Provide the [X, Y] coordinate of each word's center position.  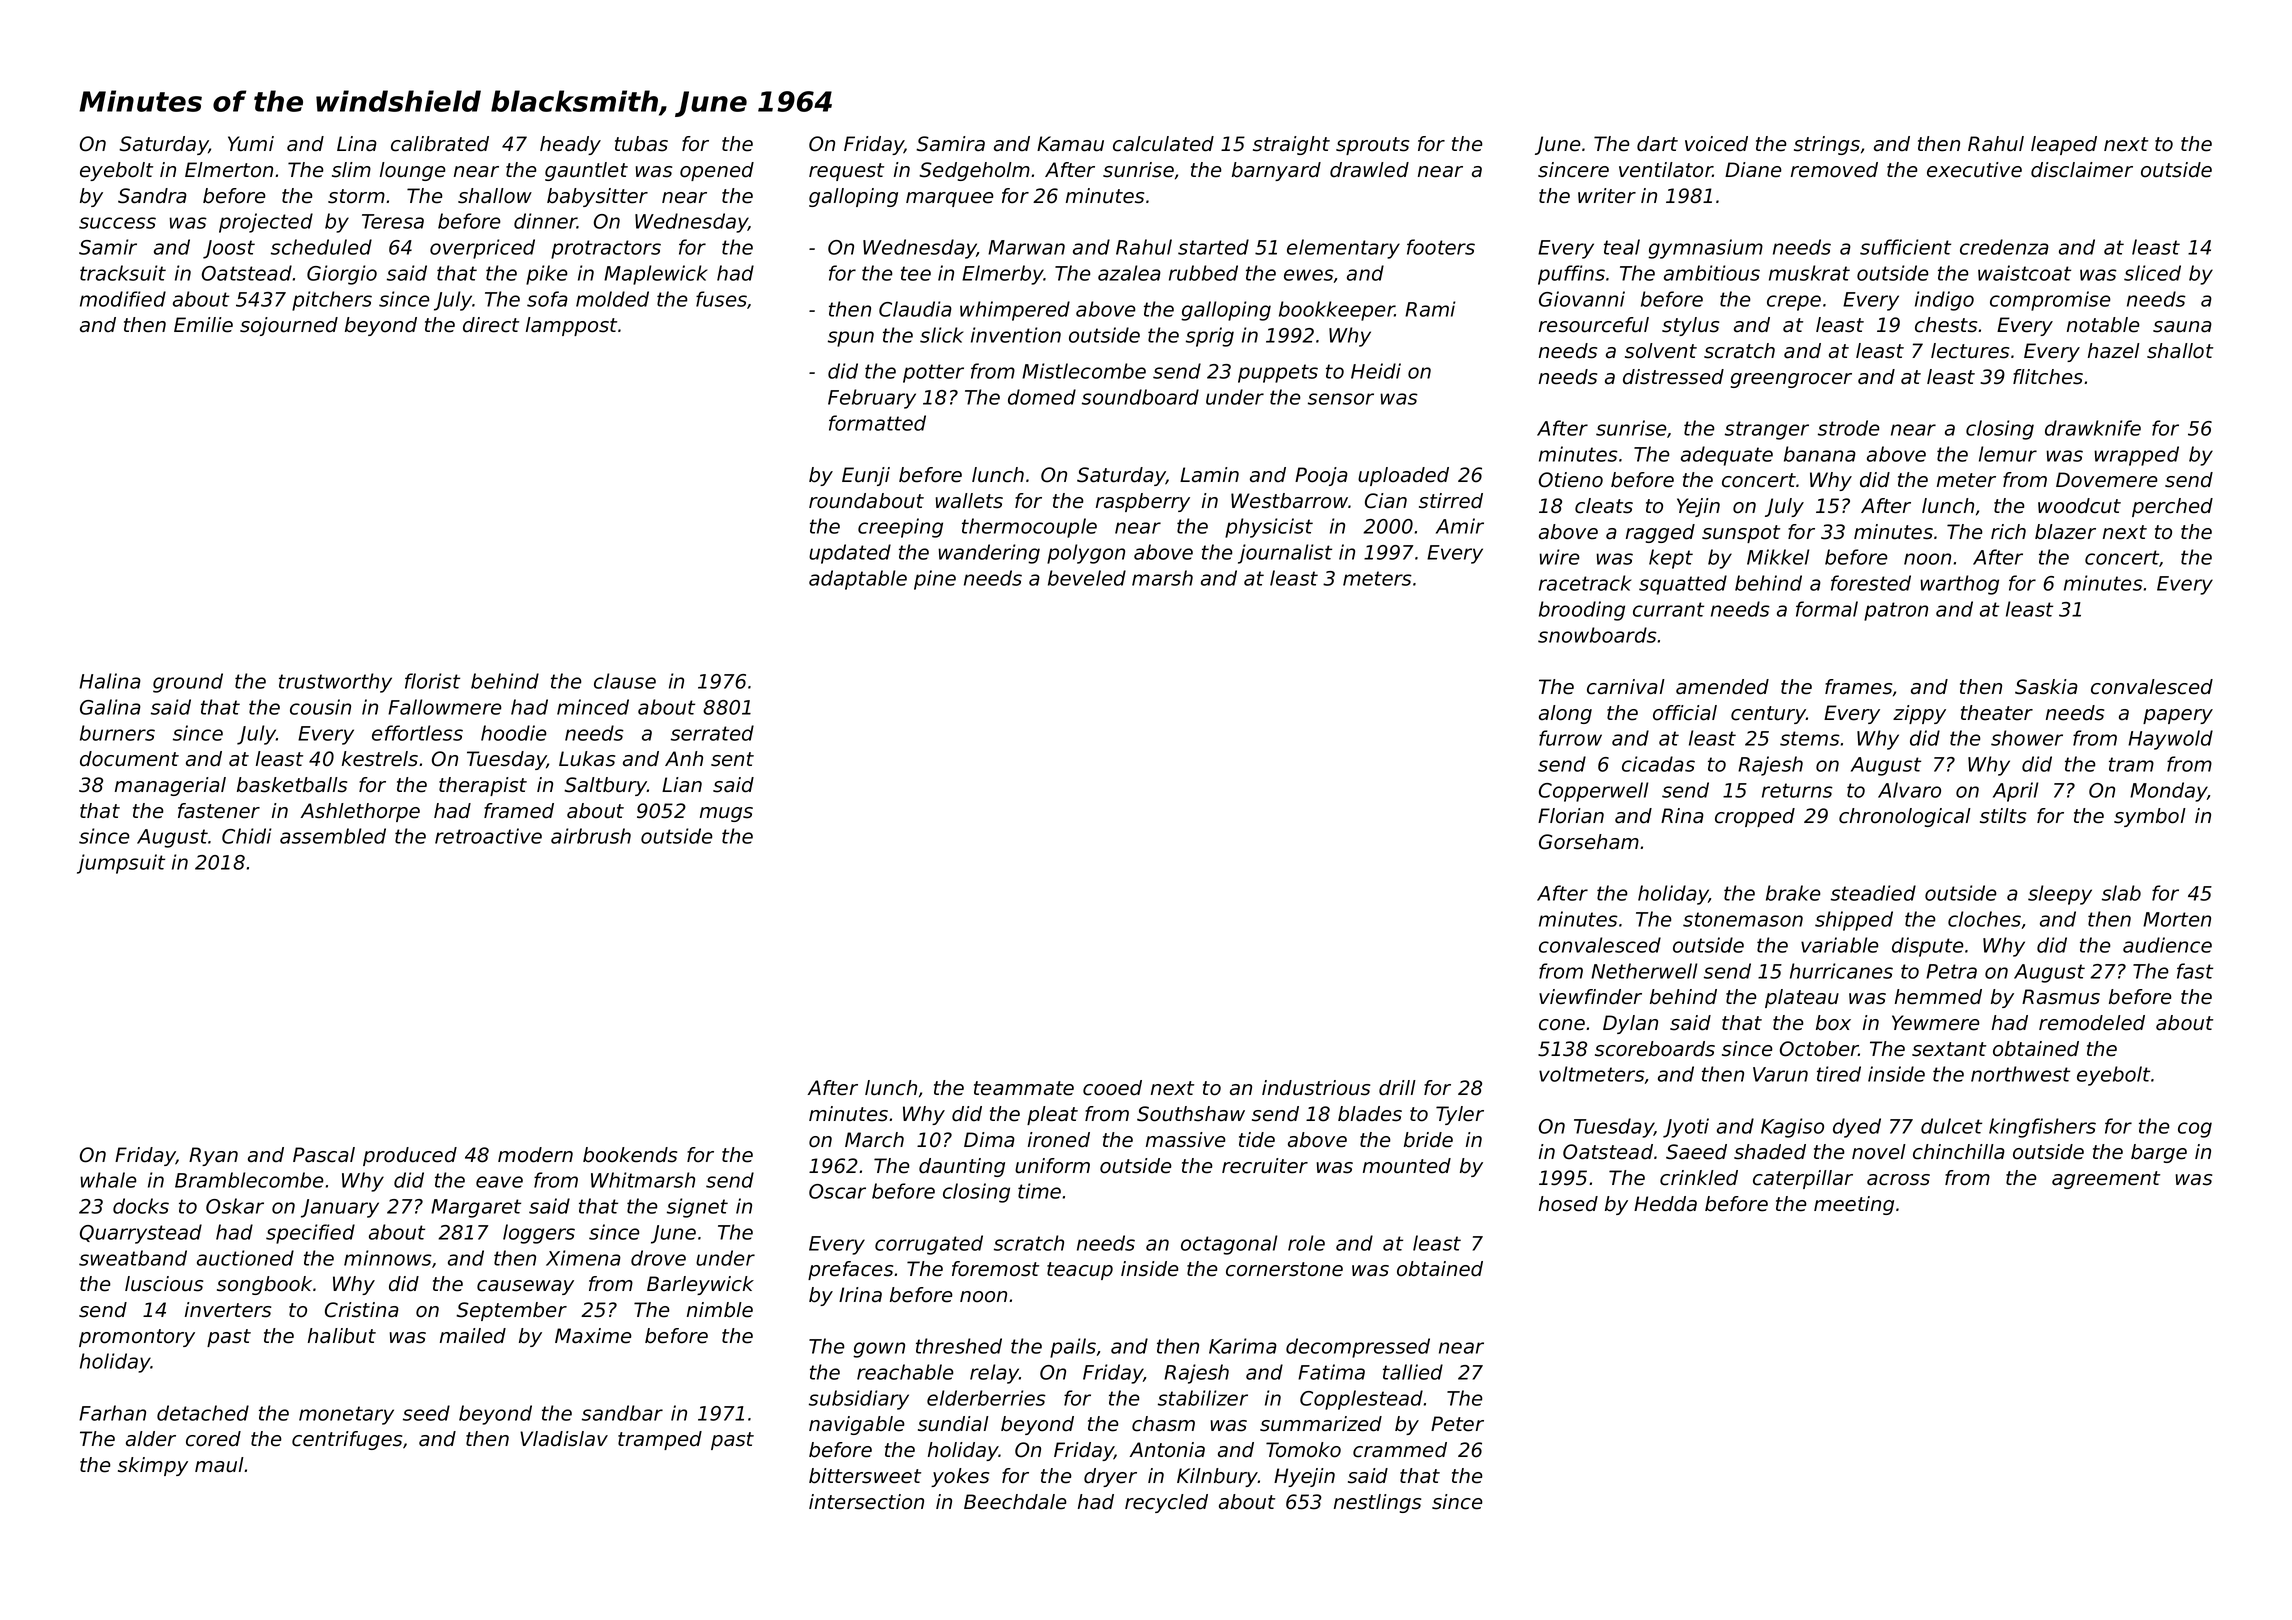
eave [499, 1182]
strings [1827, 145]
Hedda [1665, 1204]
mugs [726, 814]
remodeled [2092, 1023]
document [129, 759]
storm [356, 196]
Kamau [1070, 144]
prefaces [850, 1270]
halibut [342, 1336]
